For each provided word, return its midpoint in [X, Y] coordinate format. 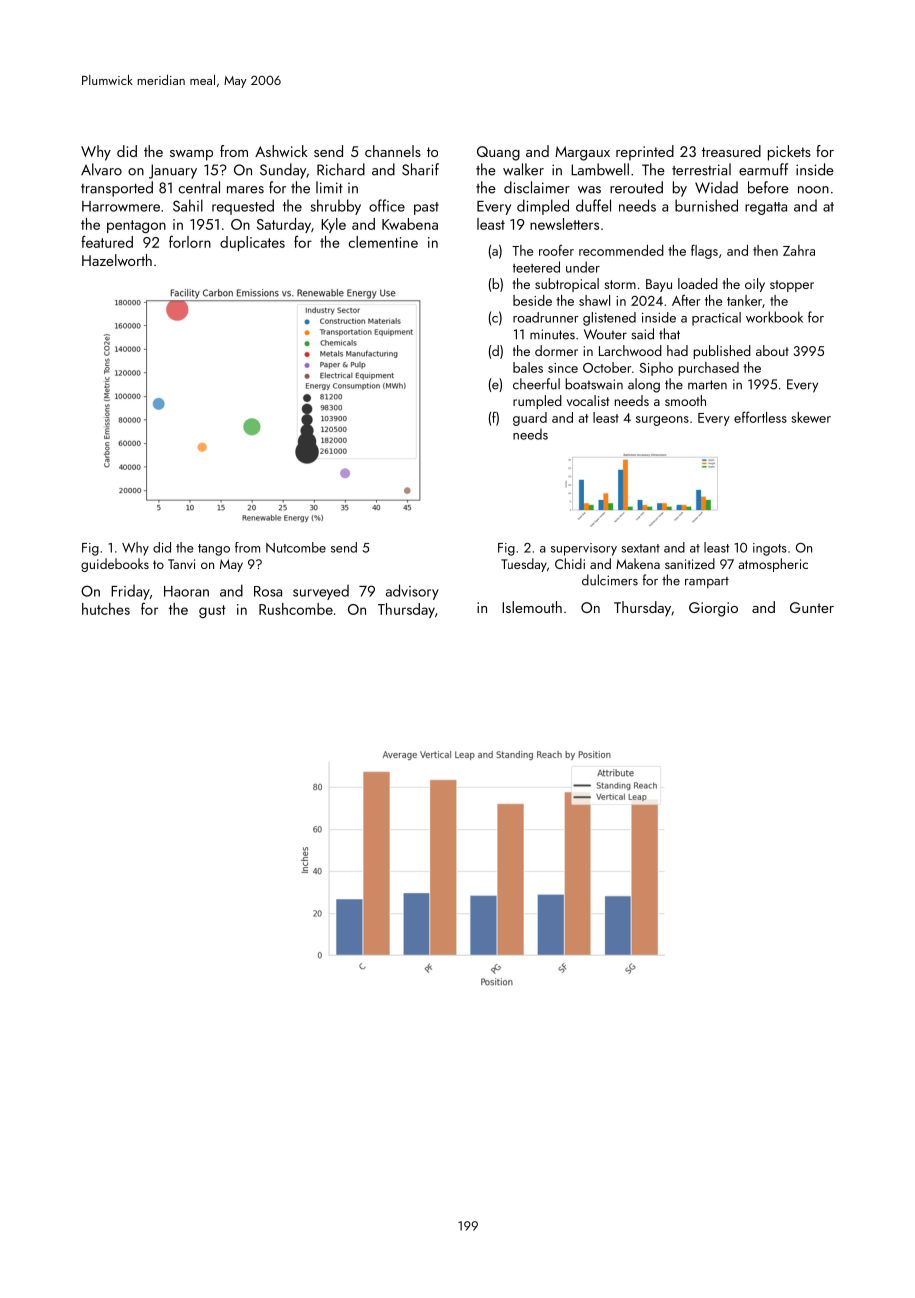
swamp [191, 155]
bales [528, 367]
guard [530, 419]
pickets [789, 153]
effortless [760, 417]
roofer [556, 250]
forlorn [190, 241]
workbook [774, 317]
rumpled [537, 402]
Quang [498, 153]
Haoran [186, 591]
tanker [744, 300]
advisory [412, 592]
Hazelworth [117, 260]
